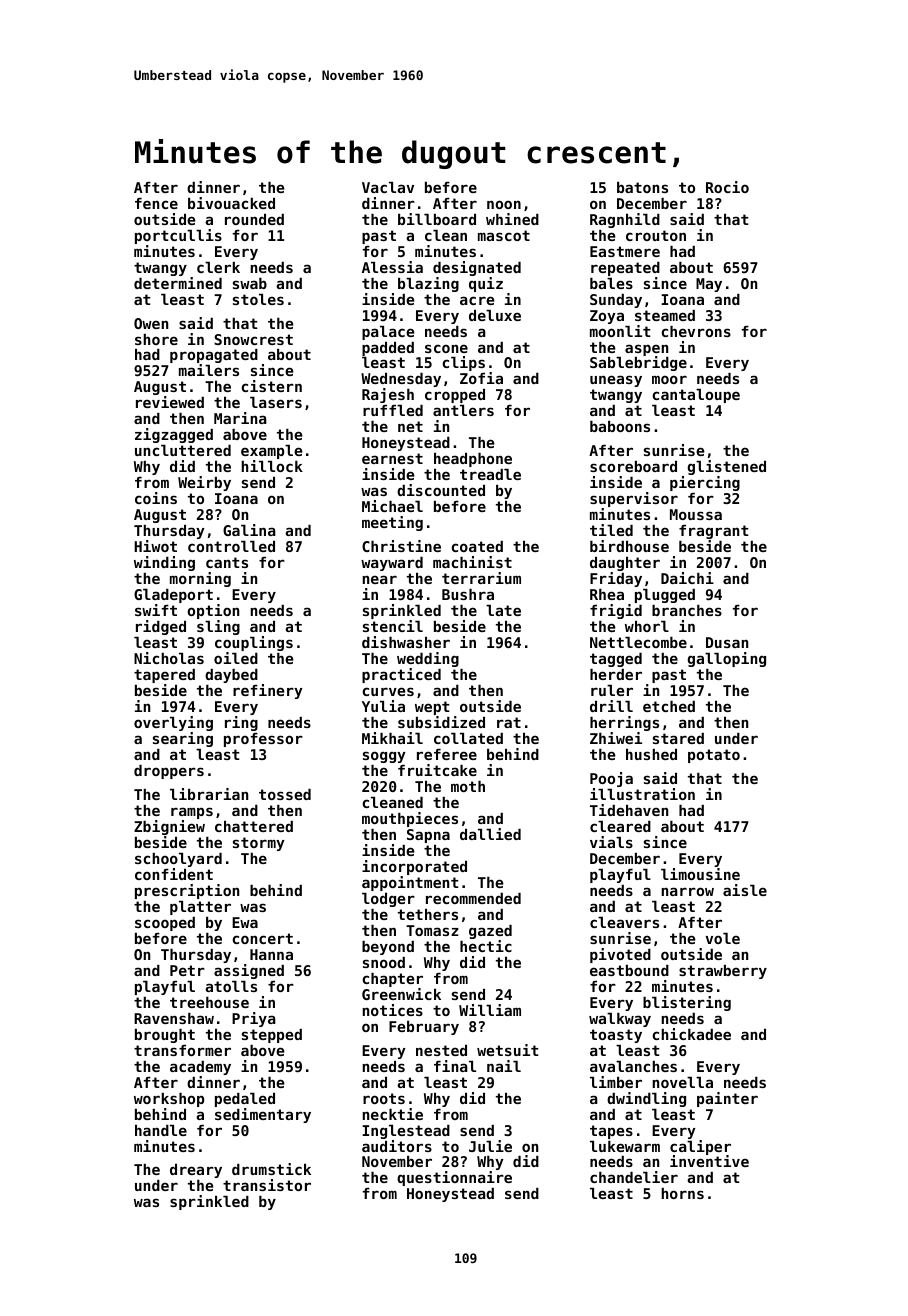 The width and height of the document is (908, 1316). Describe the element at coordinates (263, 1115) in the document. I see `sedimentary` at that location.
